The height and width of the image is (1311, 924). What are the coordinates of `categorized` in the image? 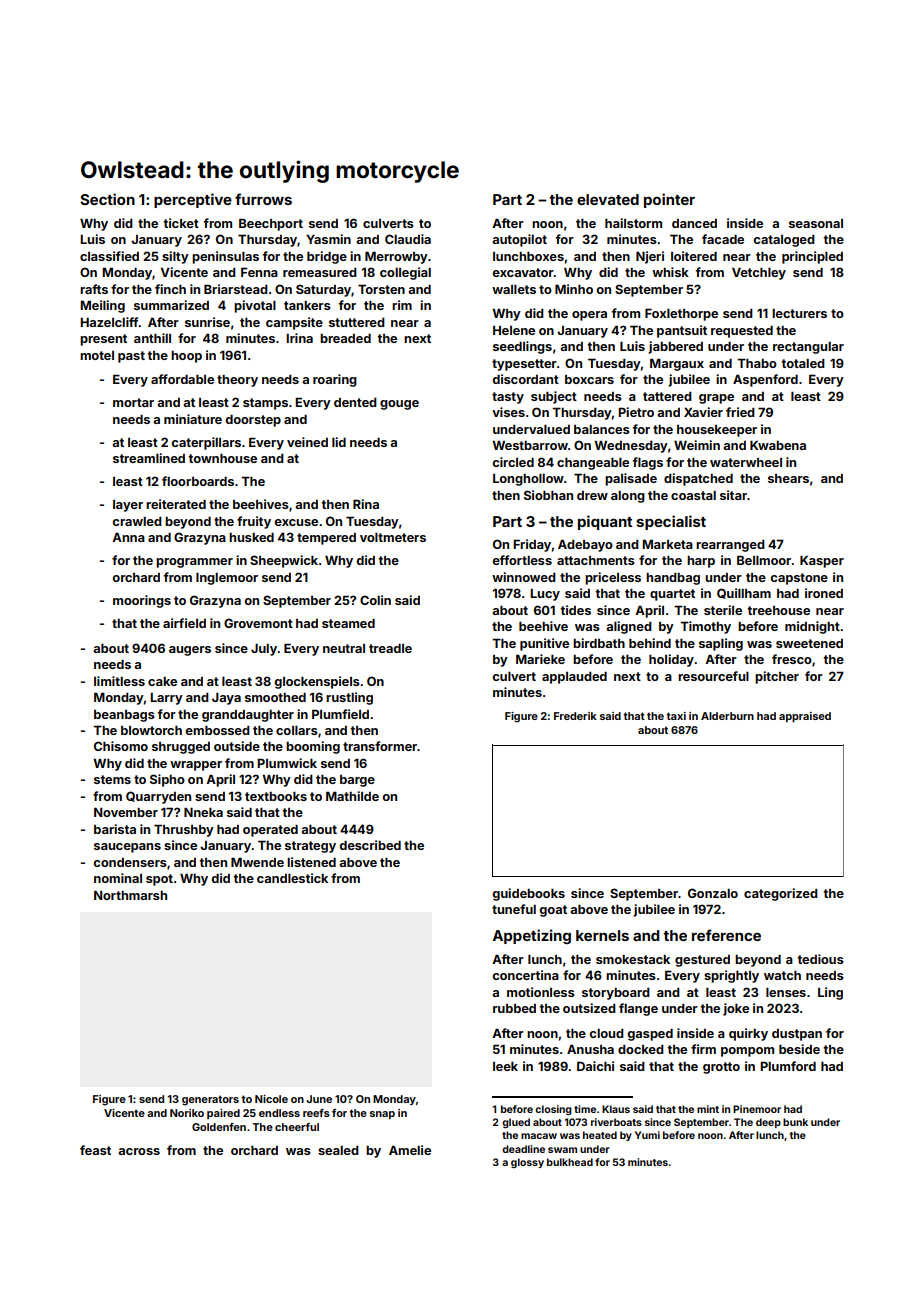 It's located at (781, 894).
